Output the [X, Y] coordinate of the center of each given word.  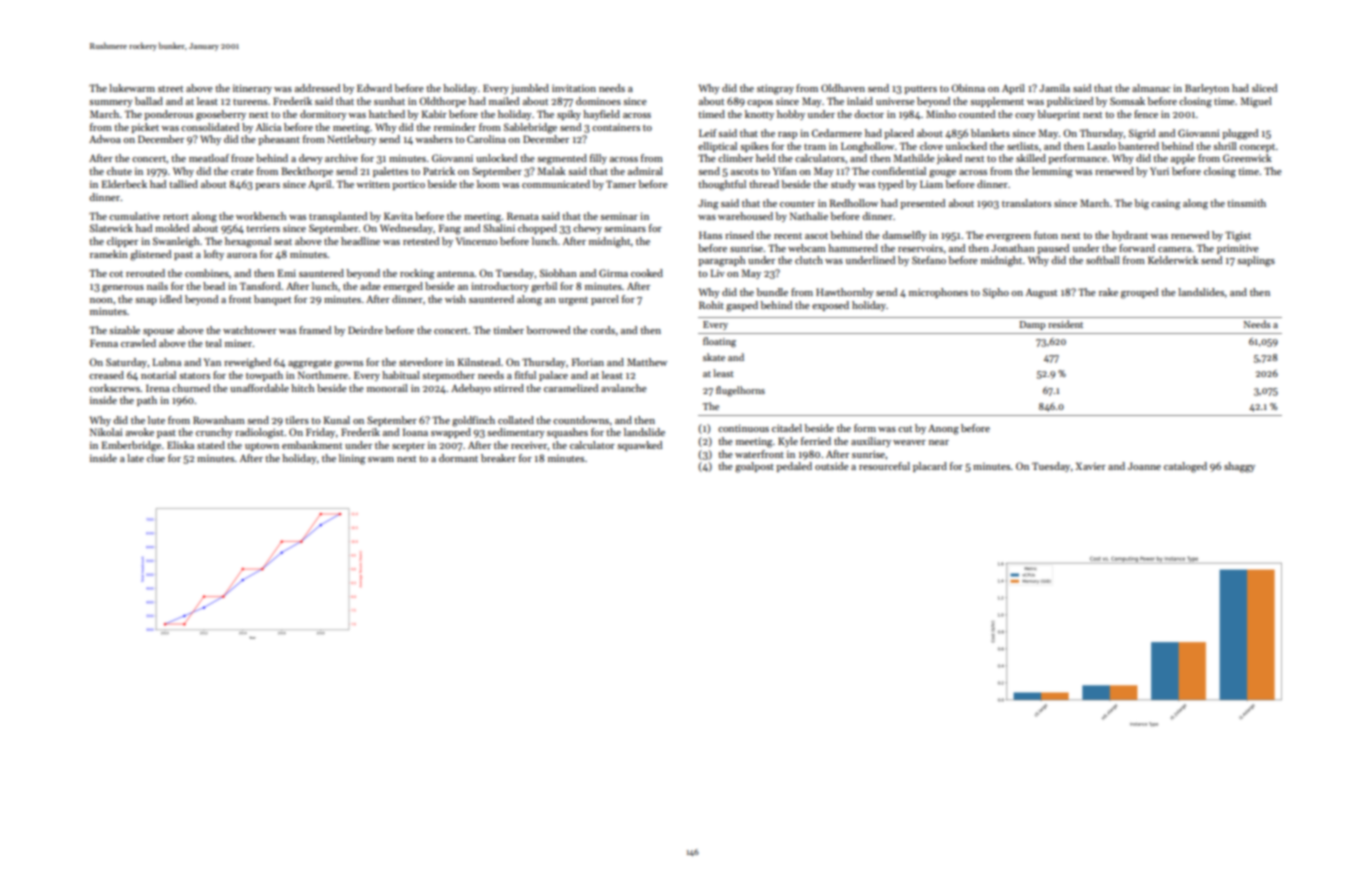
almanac [1151, 88]
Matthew [647, 362]
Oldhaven [843, 88]
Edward [374, 88]
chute [119, 171]
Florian [588, 362]
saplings [1256, 261]
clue [156, 458]
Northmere [323, 375]
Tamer [621, 184]
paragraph [722, 261]
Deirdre [365, 330]
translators [1026, 203]
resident [1065, 324]
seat [283, 242]
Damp [1032, 325]
